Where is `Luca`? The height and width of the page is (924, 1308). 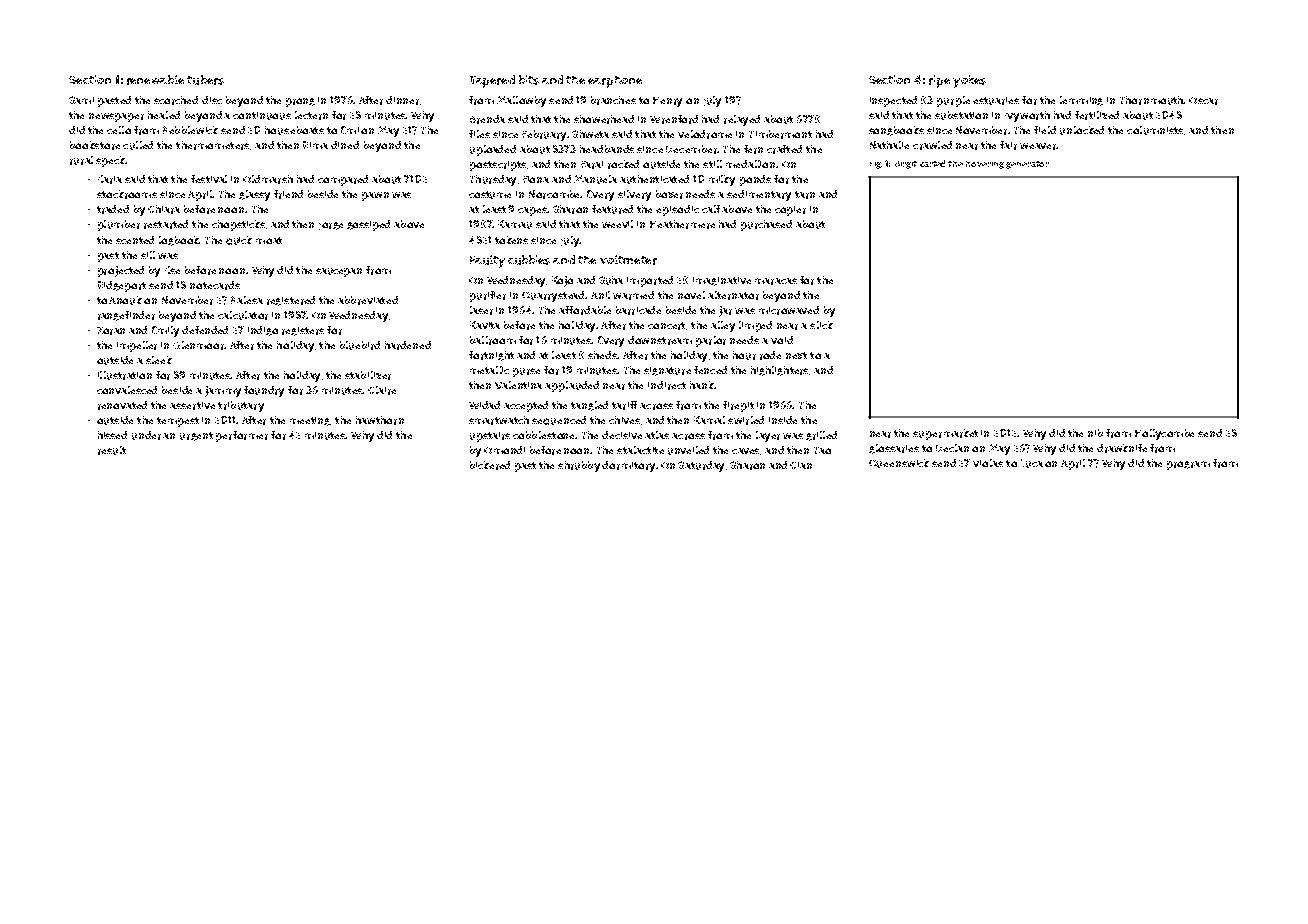 Luca is located at coordinates (1032, 463).
